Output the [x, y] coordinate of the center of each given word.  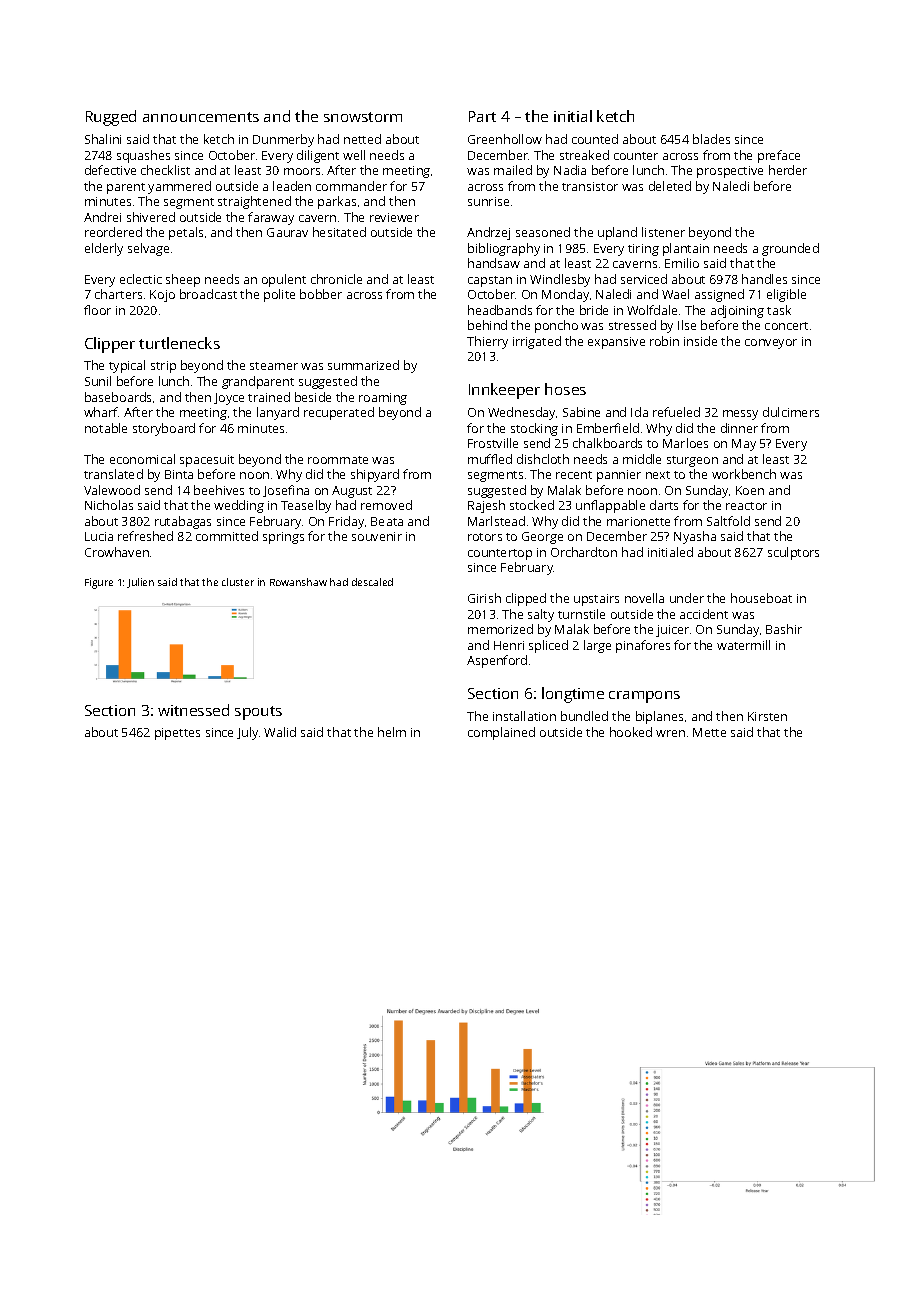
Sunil [98, 381]
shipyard [375, 475]
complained [501, 733]
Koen [750, 490]
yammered [179, 187]
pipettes [177, 734]
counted [595, 139]
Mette [709, 732]
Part [482, 116]
